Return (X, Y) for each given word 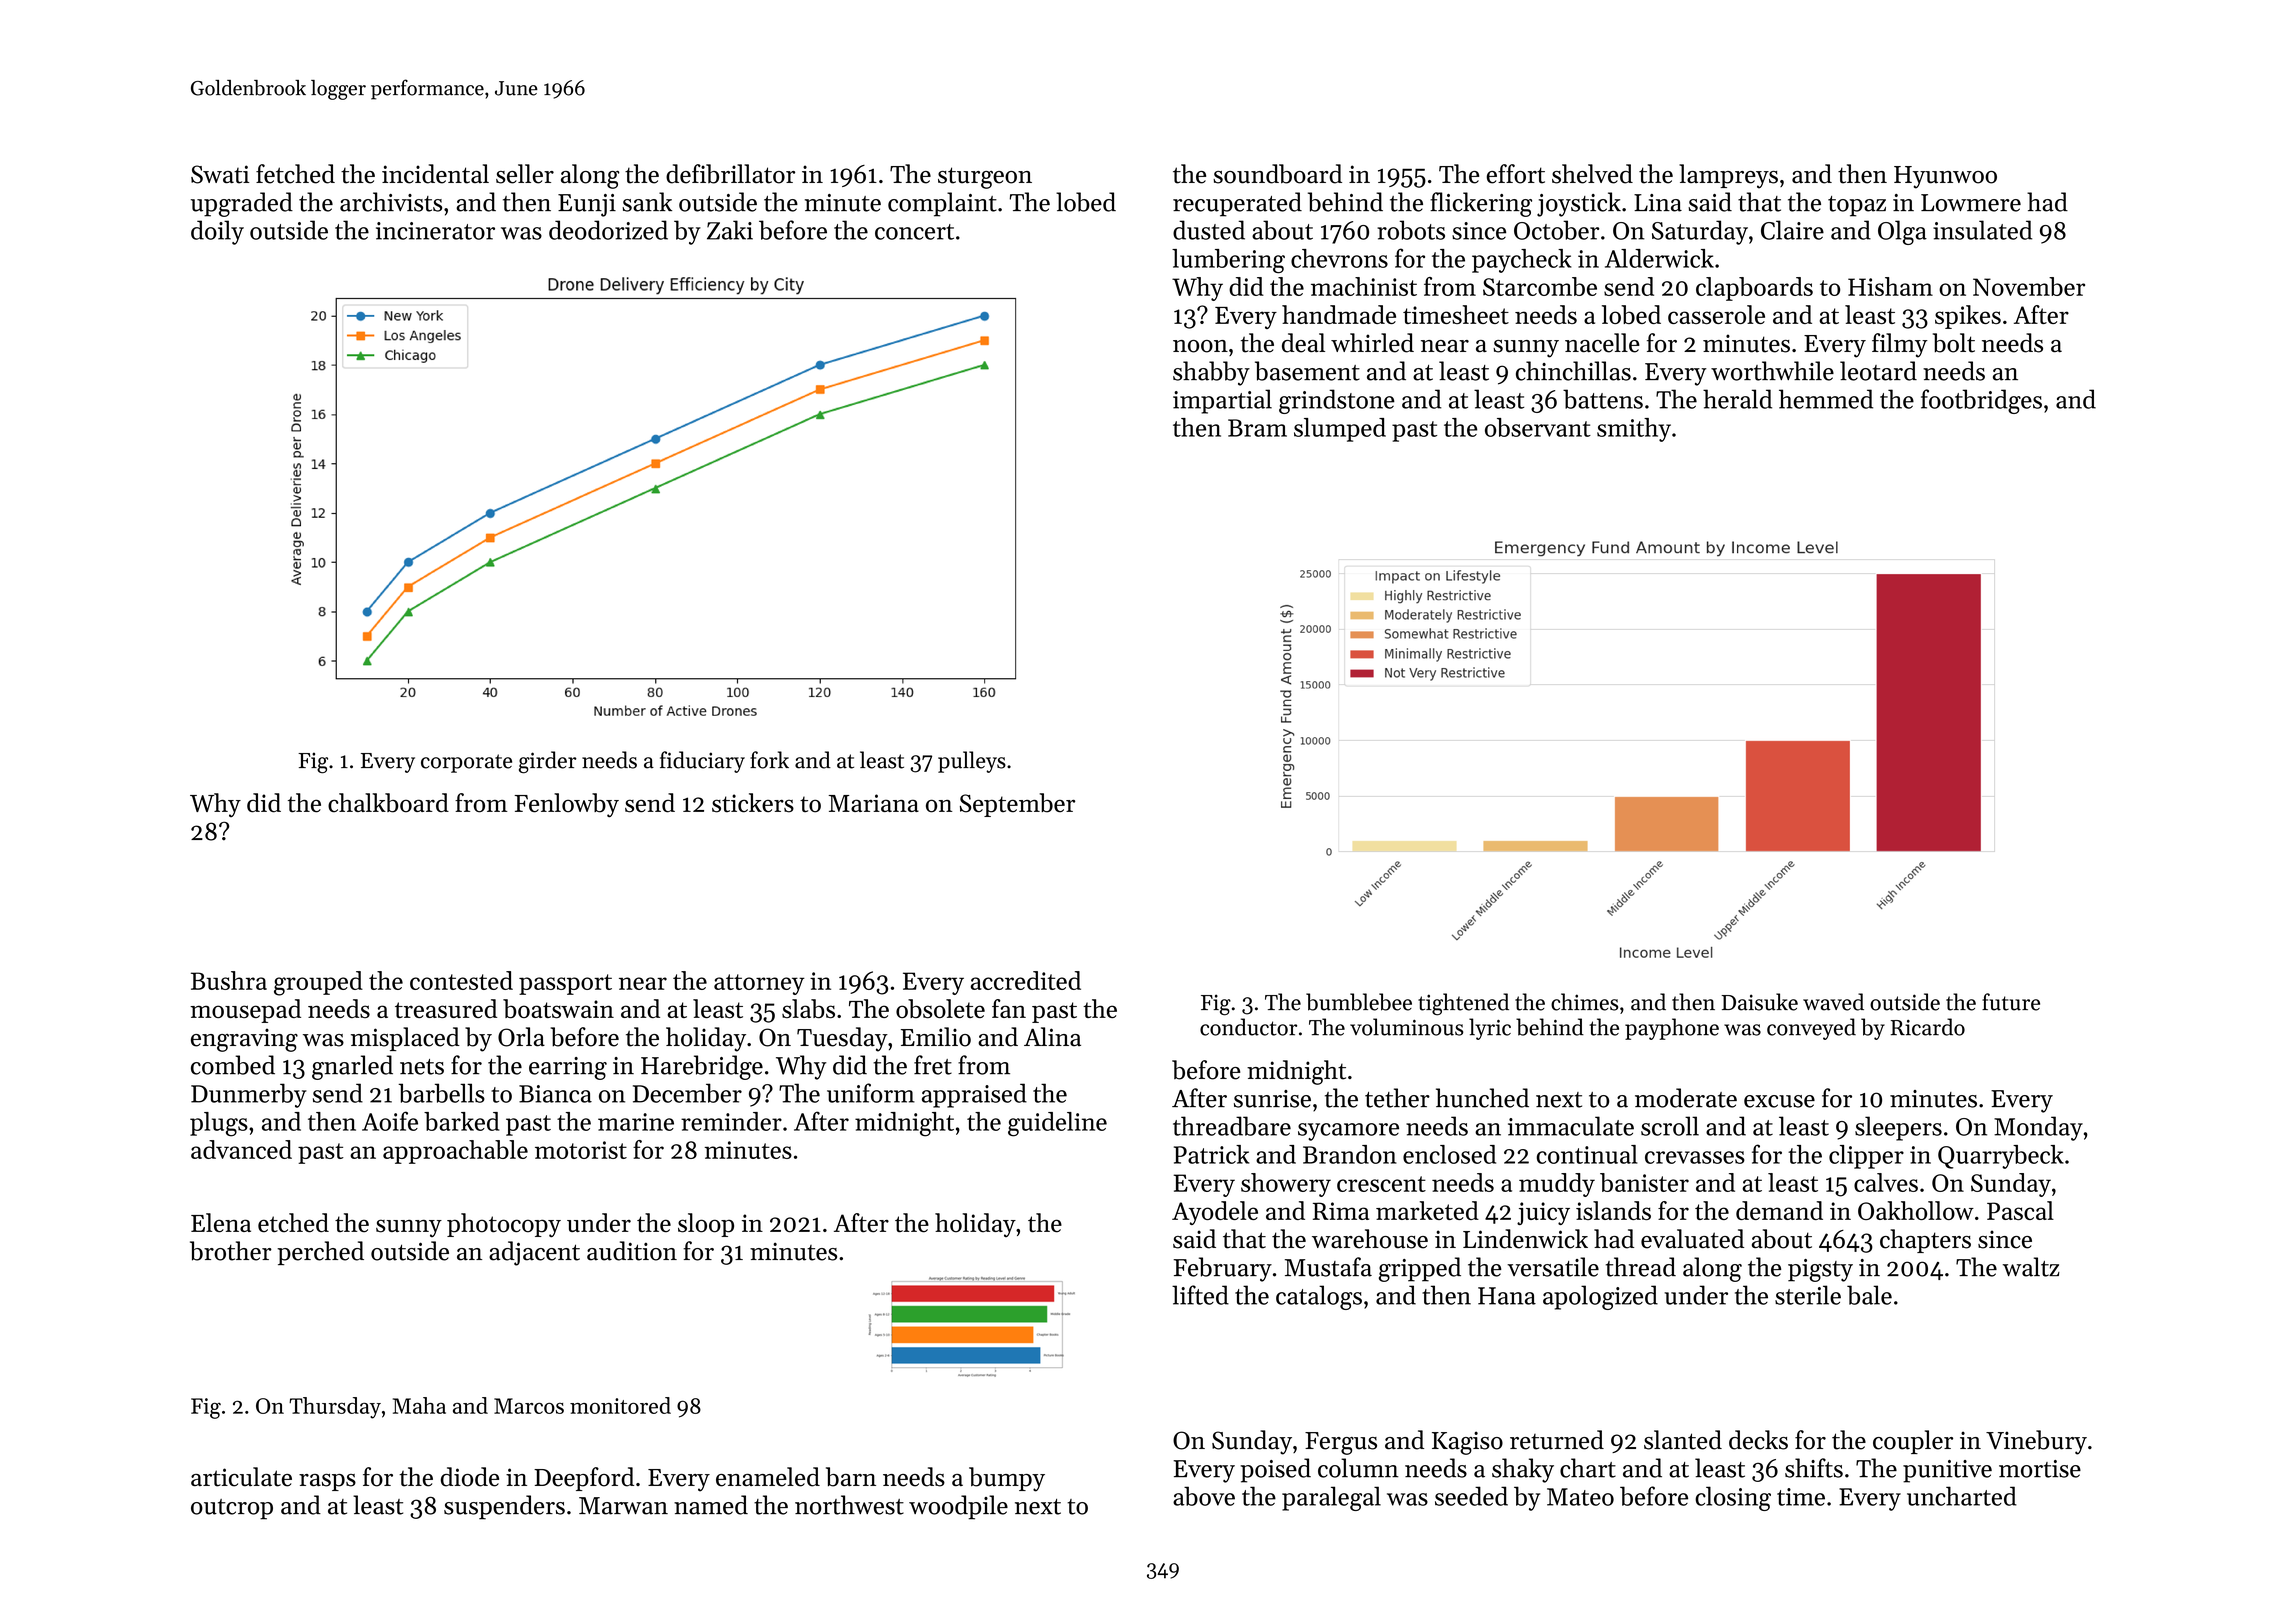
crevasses (1695, 1157)
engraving (244, 1040)
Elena (221, 1223)
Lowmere (1971, 203)
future (2011, 1002)
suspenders (504, 1507)
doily (217, 232)
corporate (466, 763)
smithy (1634, 430)
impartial (1222, 401)
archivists (391, 202)
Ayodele (1215, 1213)
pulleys (972, 762)
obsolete (940, 1008)
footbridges (1981, 401)
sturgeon (985, 178)
